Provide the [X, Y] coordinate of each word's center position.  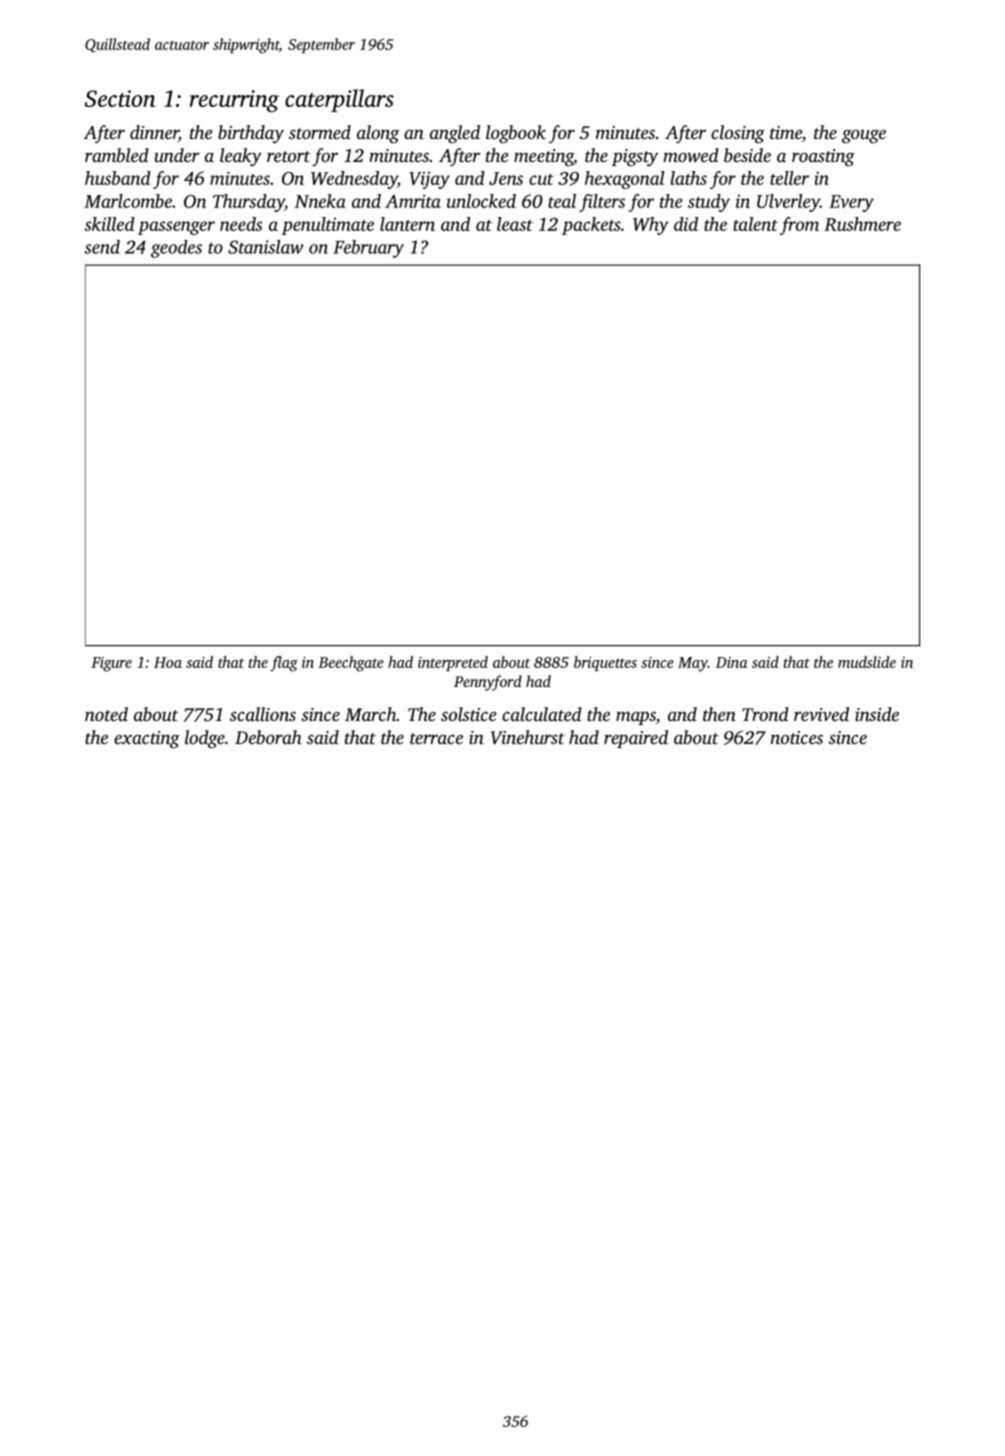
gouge [864, 136]
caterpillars [339, 100]
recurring [234, 101]
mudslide [867, 662]
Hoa [168, 662]
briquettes [605, 663]
